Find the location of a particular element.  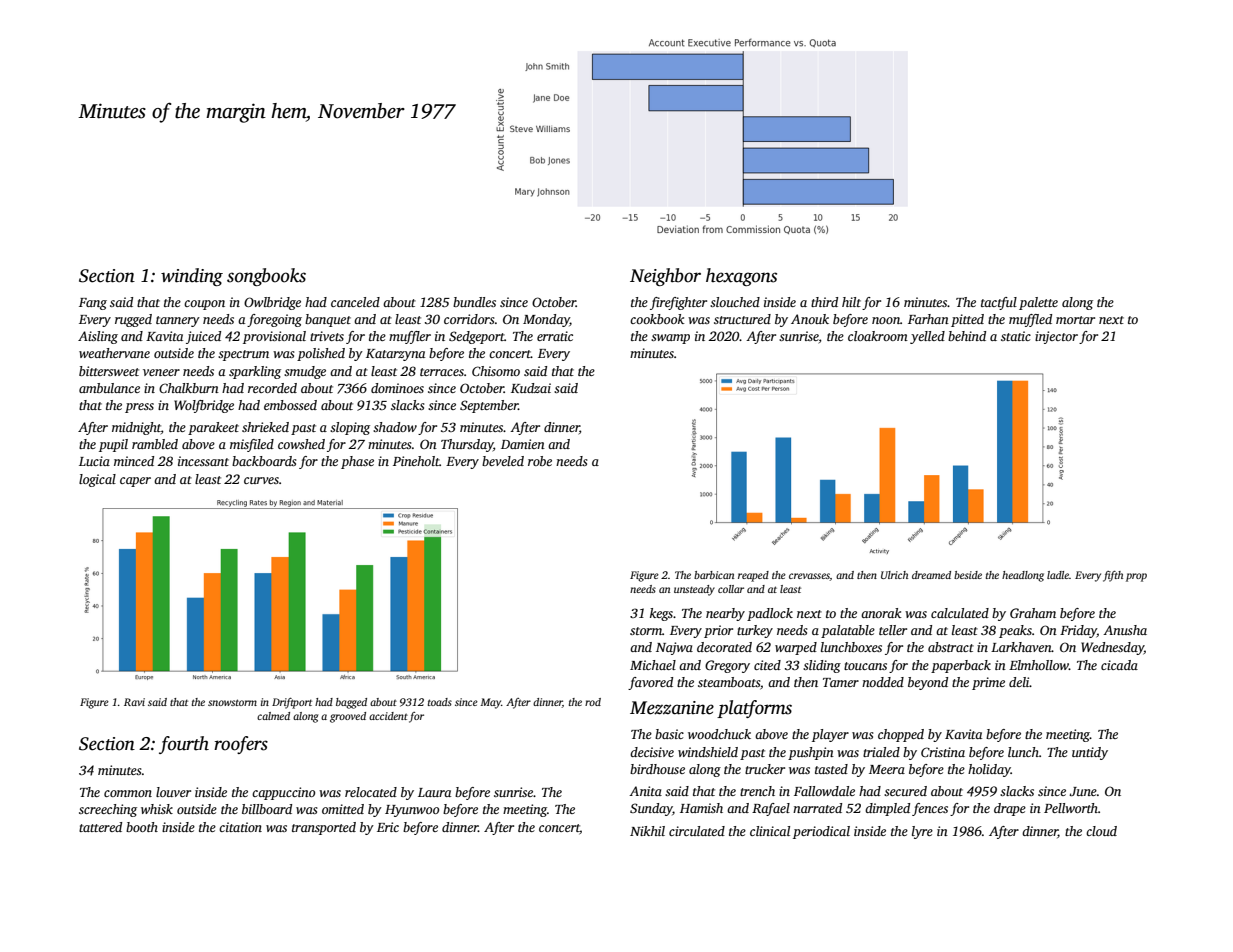

lyre is located at coordinates (922, 832).
